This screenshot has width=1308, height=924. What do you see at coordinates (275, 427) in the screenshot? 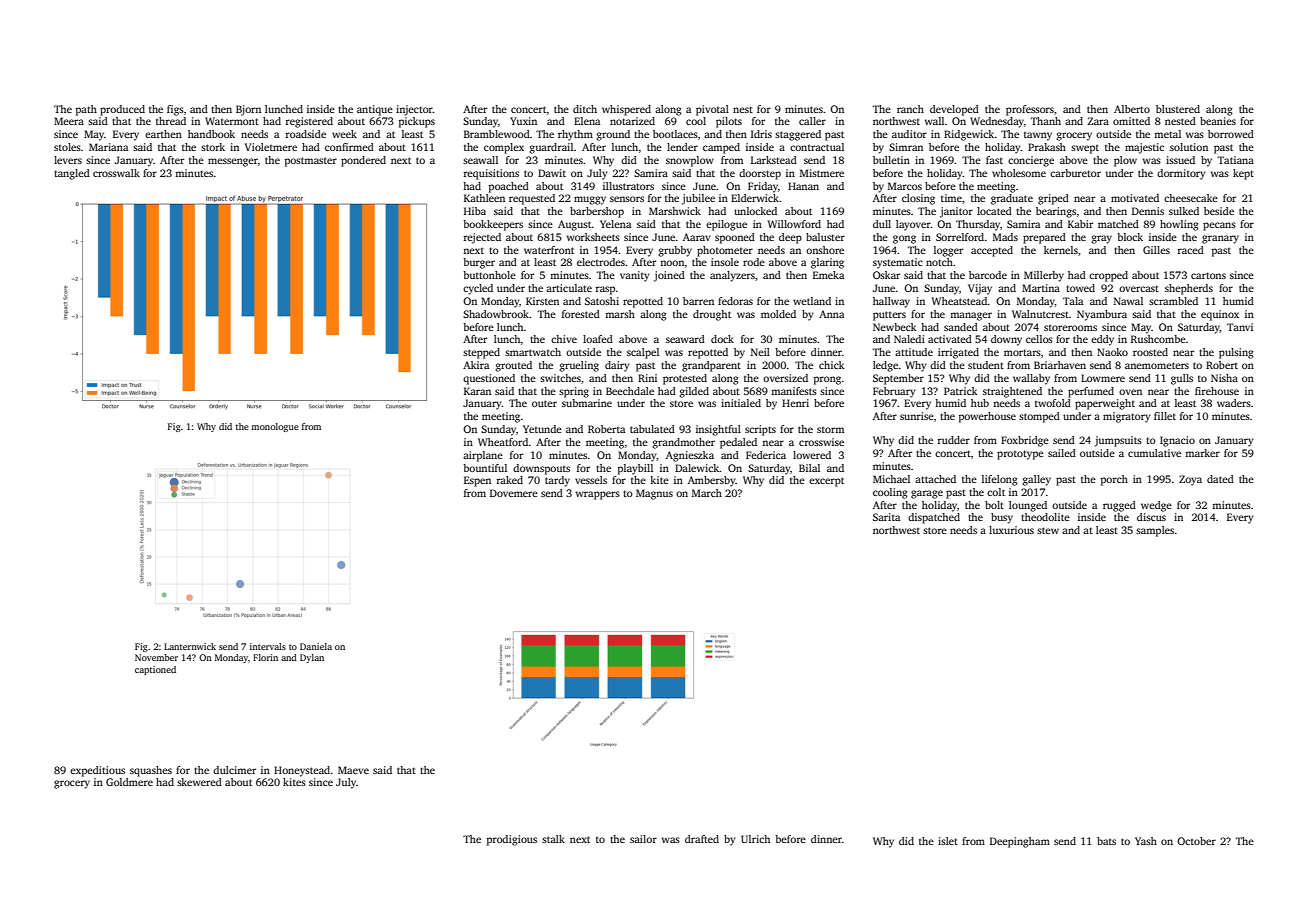
I see `monologue` at bounding box center [275, 427].
